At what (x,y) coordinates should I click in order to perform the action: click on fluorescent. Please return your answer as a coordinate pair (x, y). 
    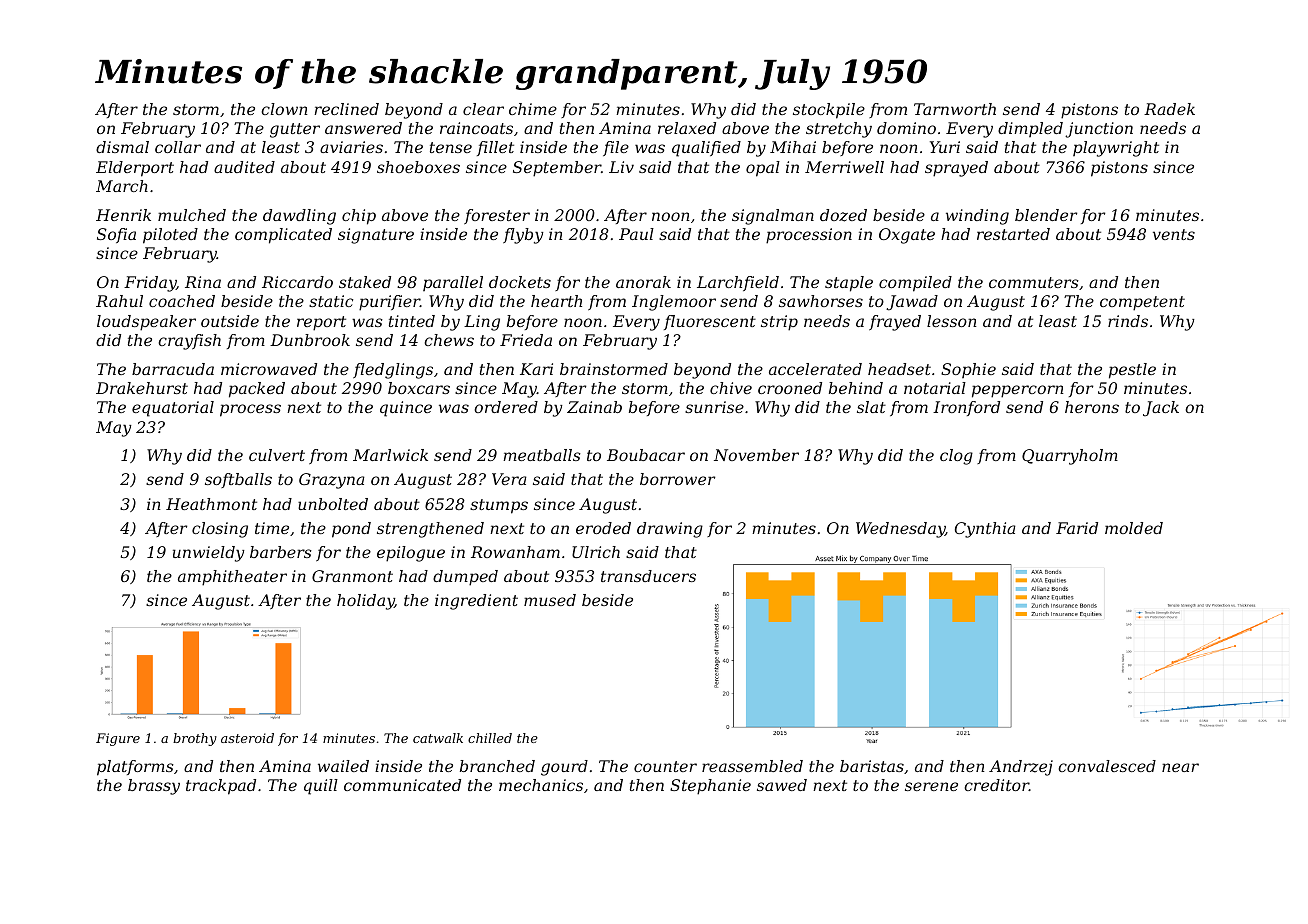
    Looking at the image, I should click on (710, 322).
